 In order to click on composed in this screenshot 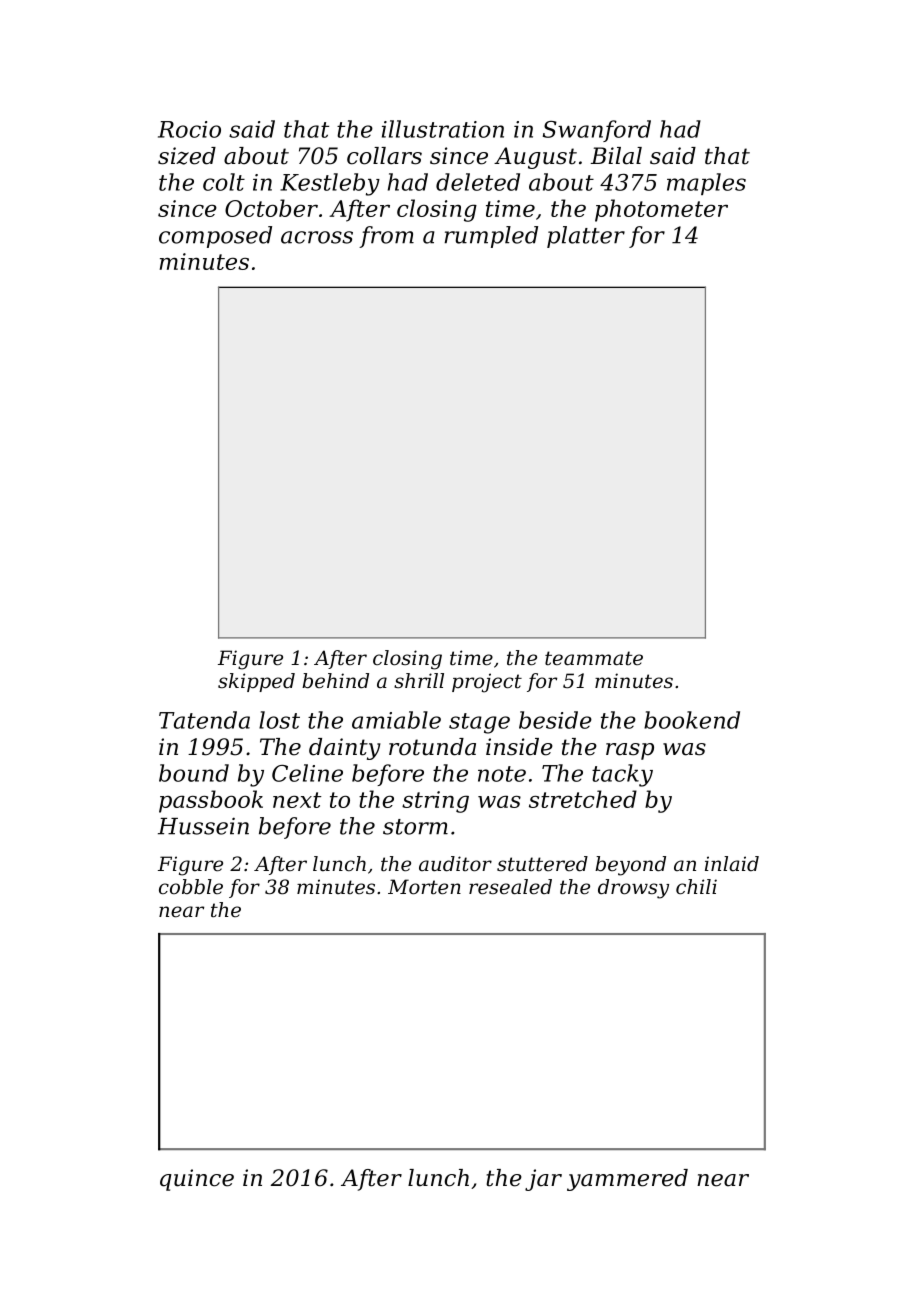, I will do `click(215, 237)`.
